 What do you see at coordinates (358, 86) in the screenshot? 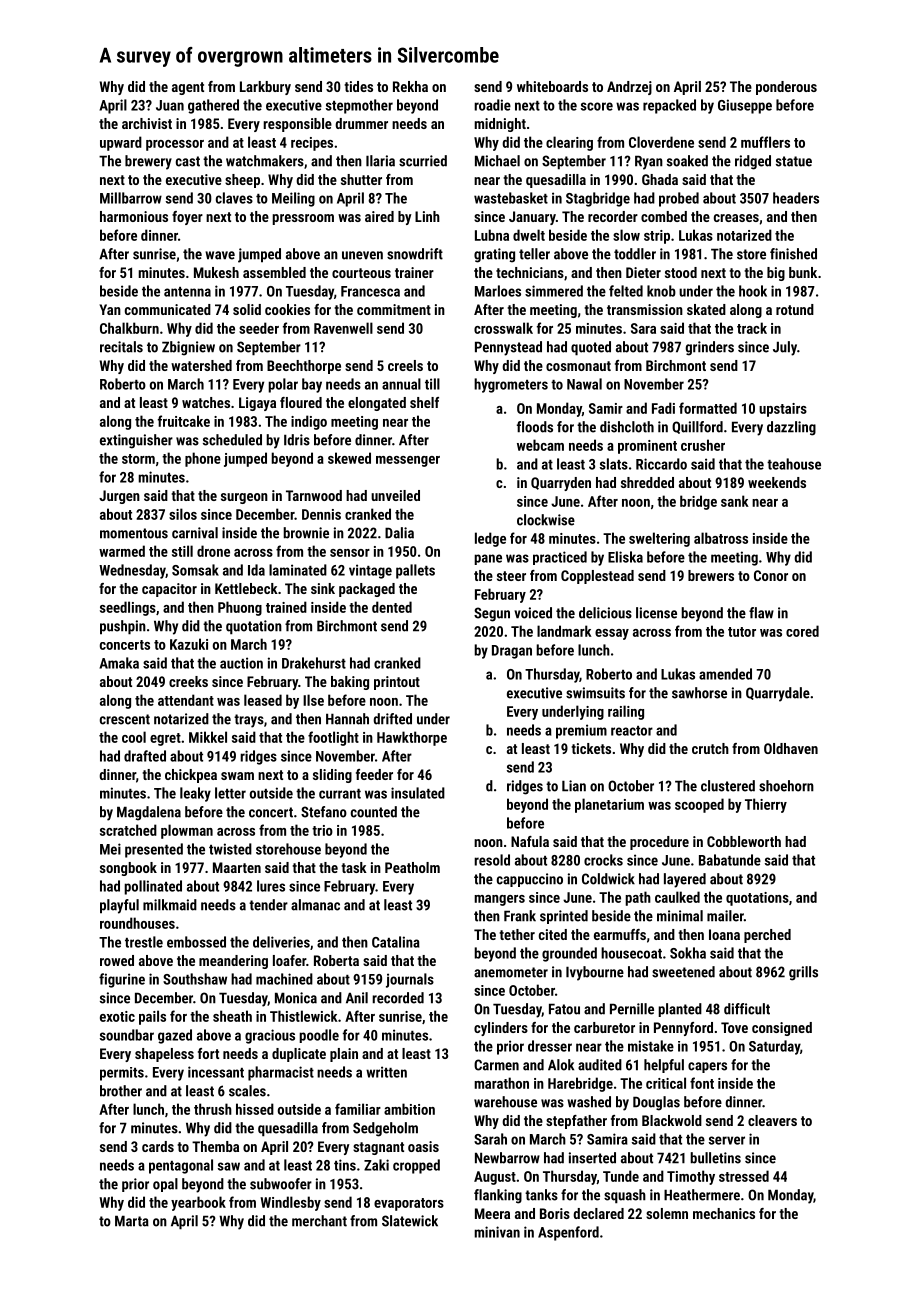
I see `tides` at bounding box center [358, 86].
